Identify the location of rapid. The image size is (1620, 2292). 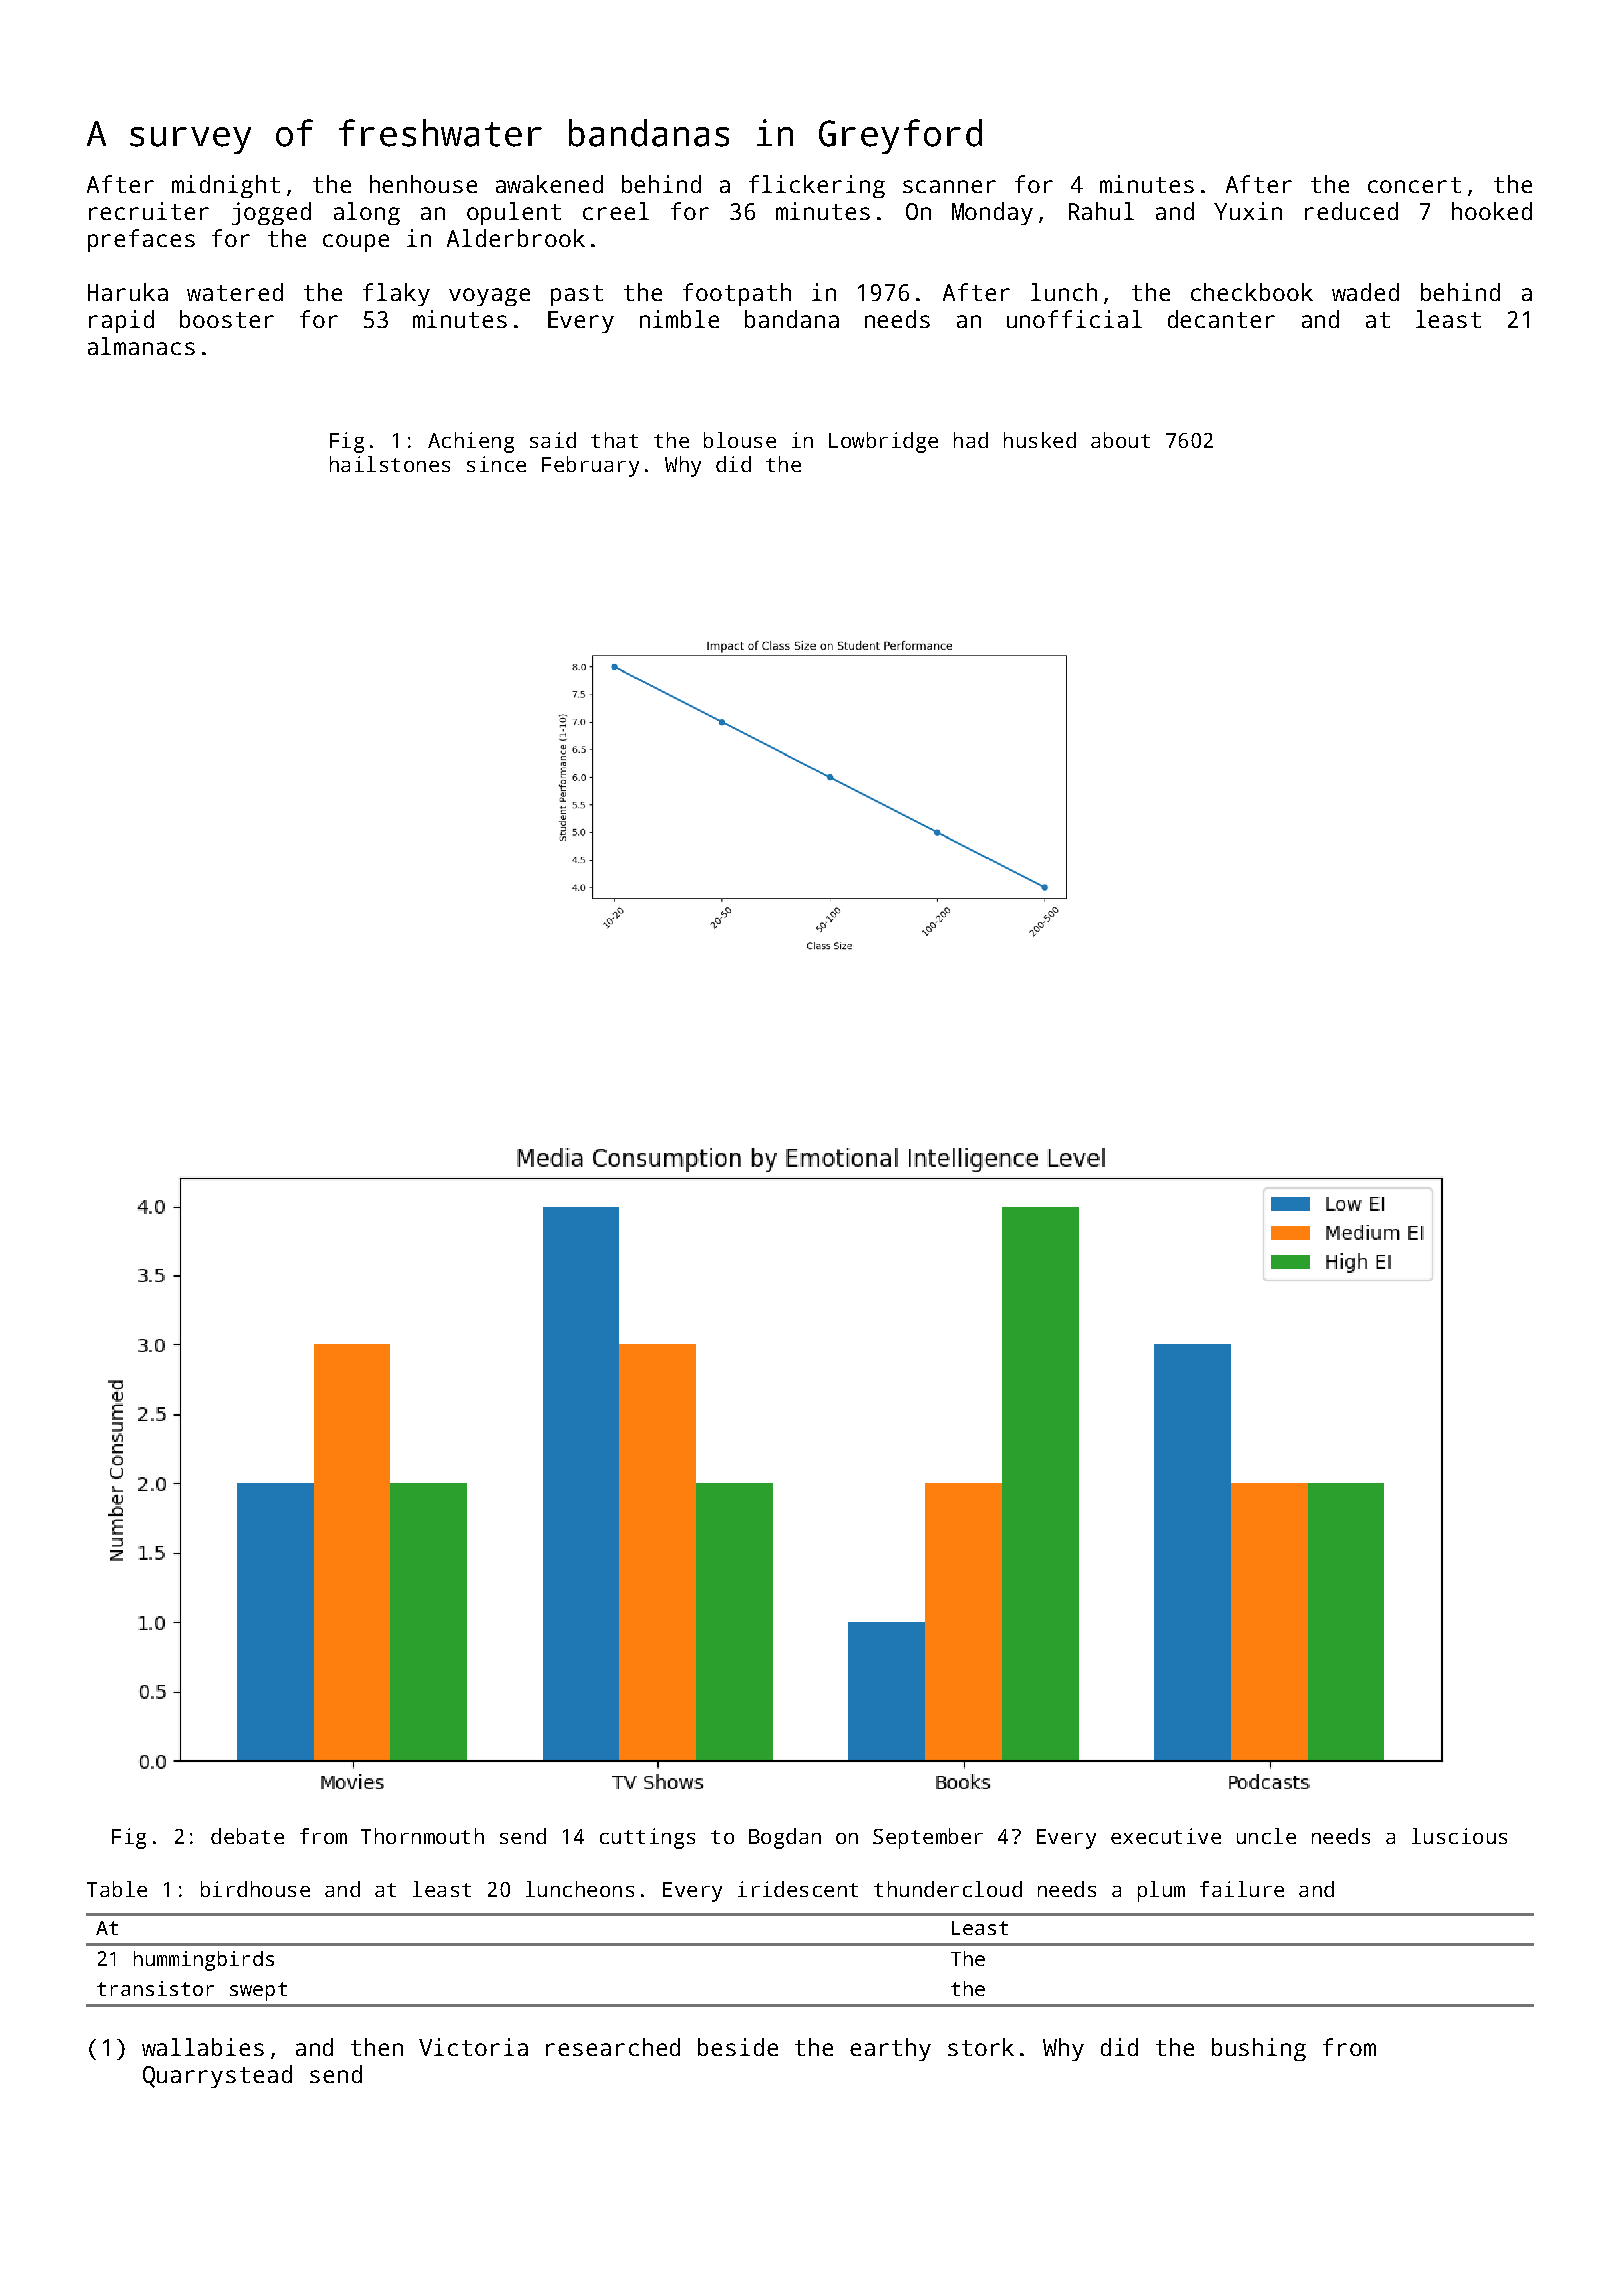
(121, 321).
